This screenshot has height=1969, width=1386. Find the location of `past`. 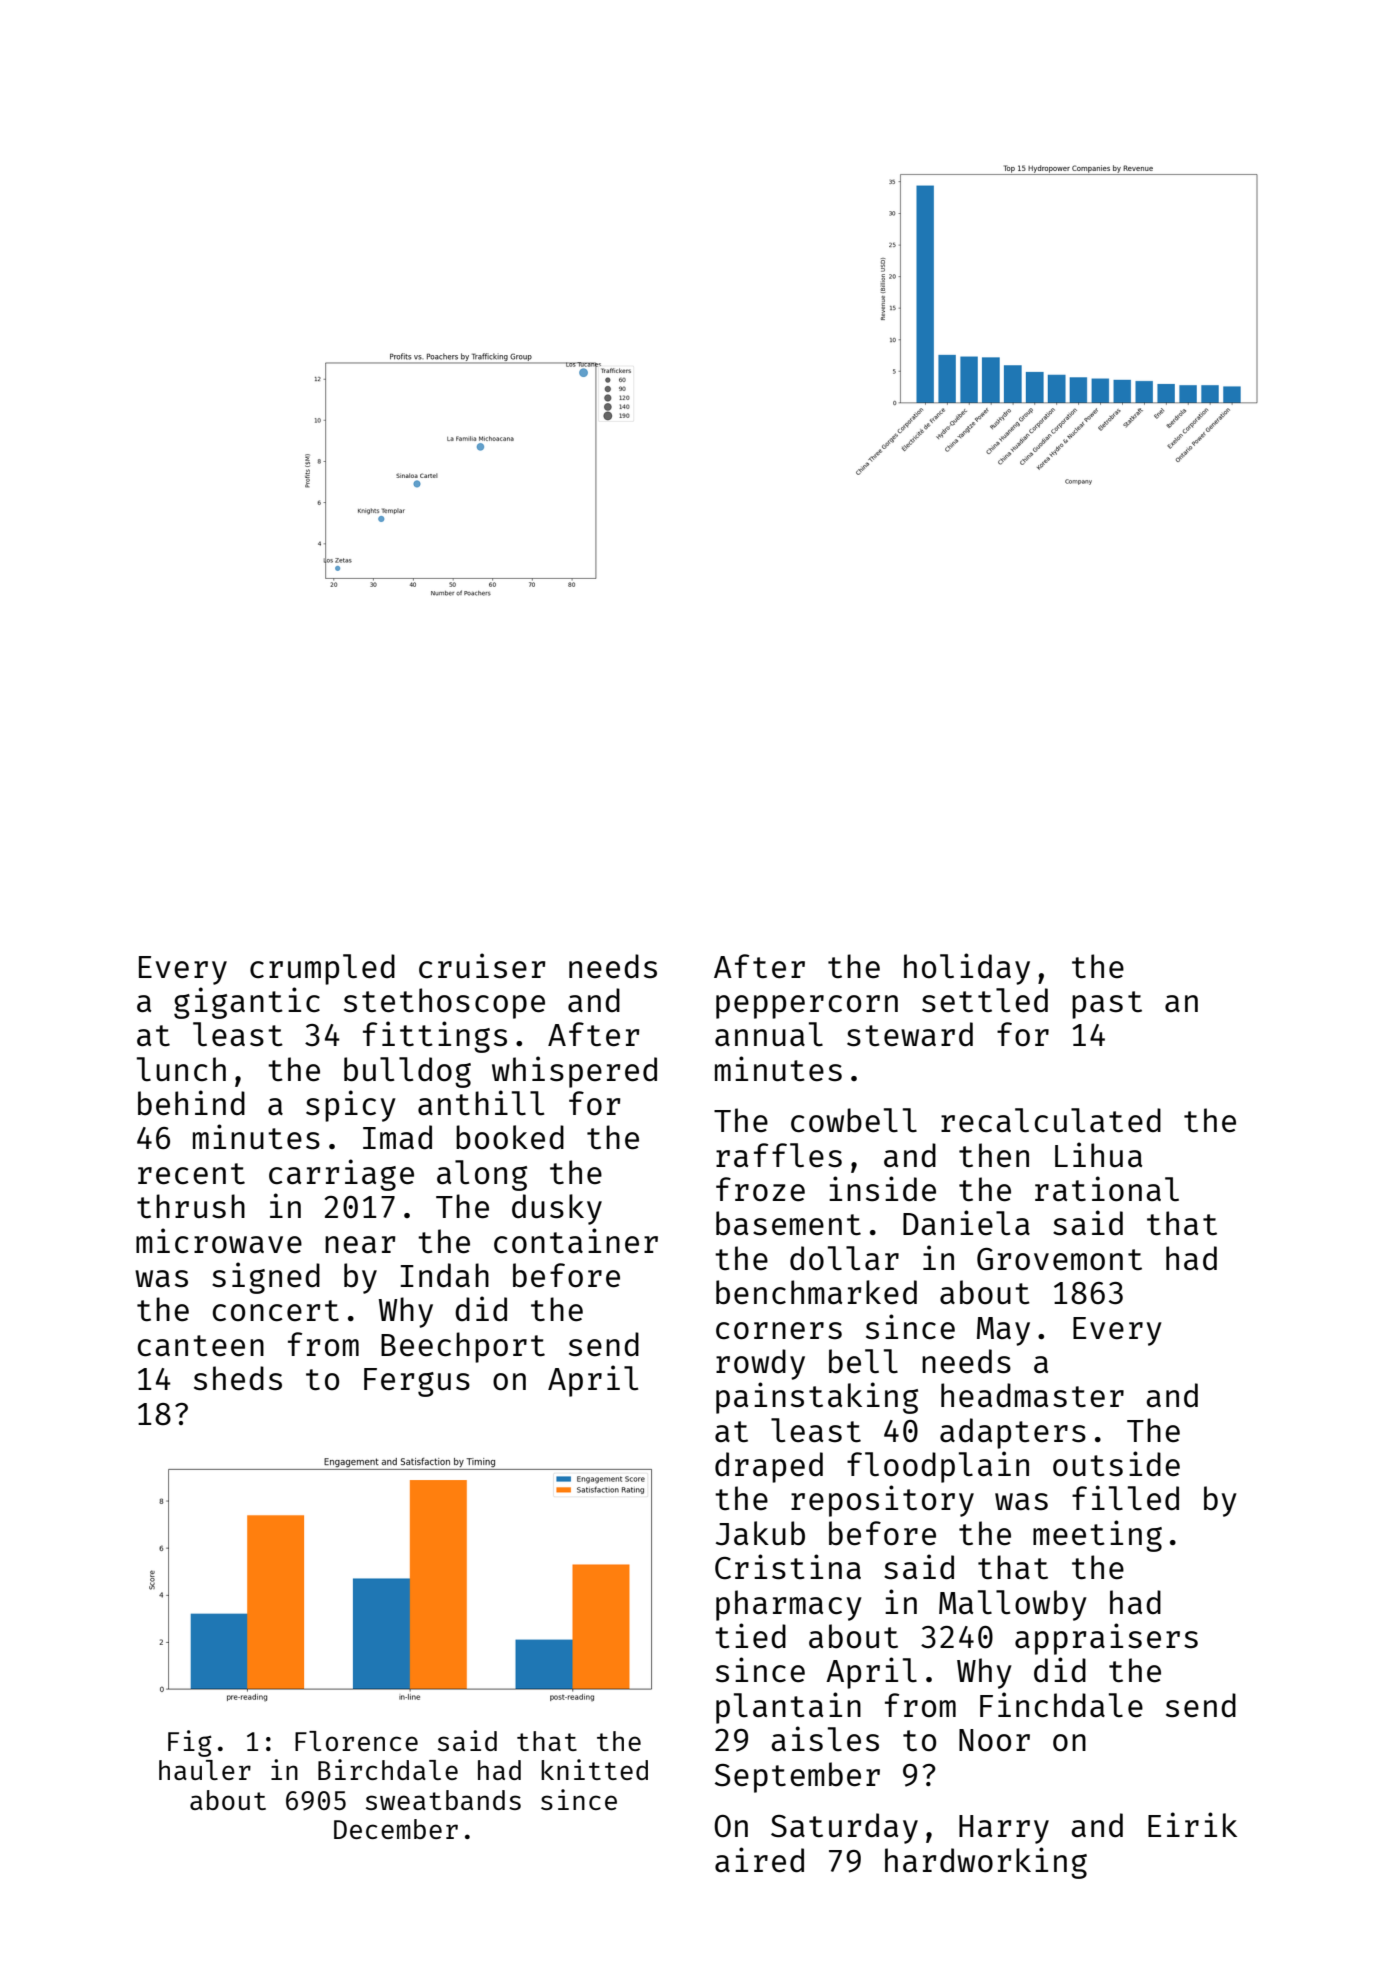

past is located at coordinates (1107, 1005).
